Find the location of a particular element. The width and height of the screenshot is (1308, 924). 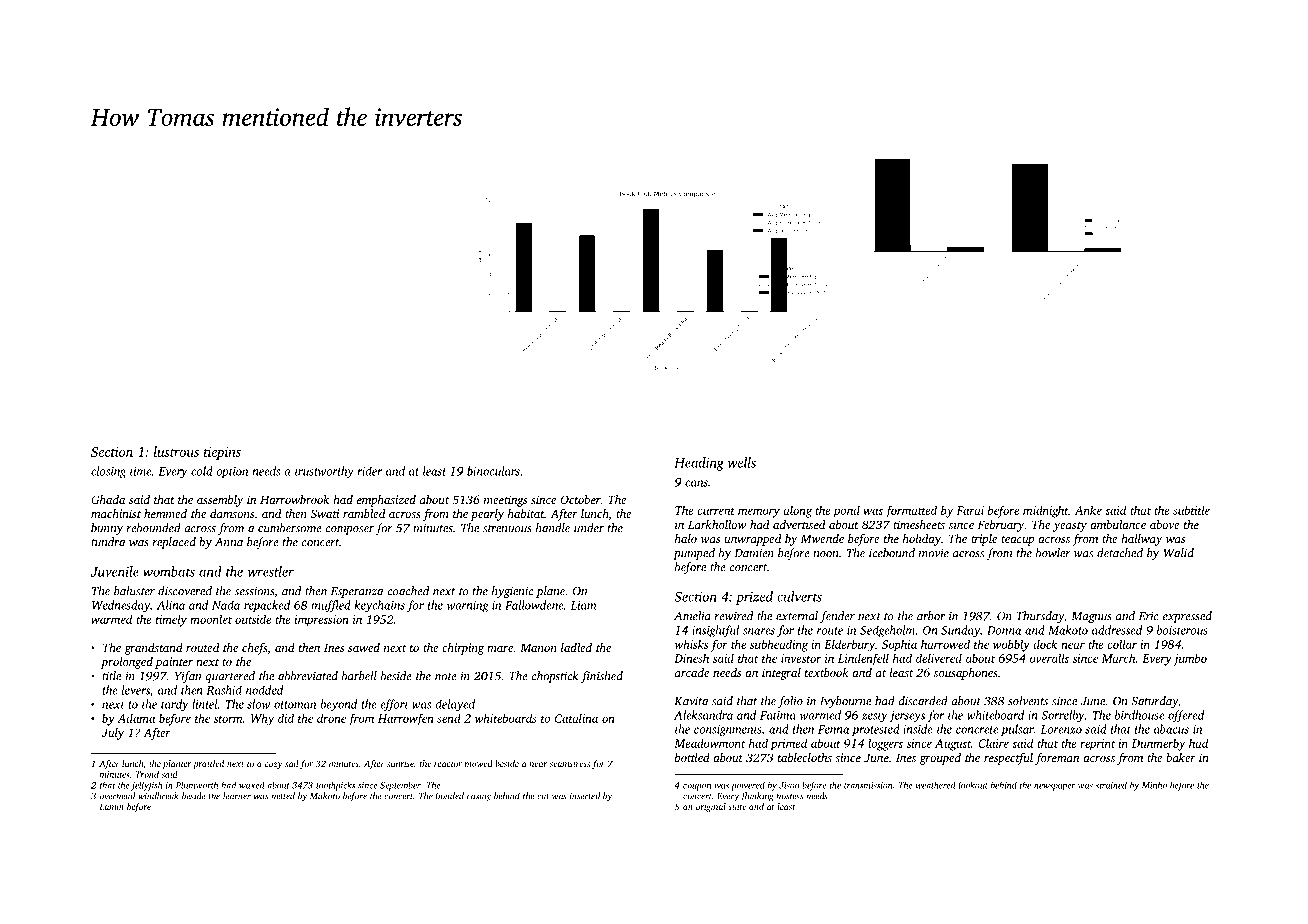

composer is located at coordinates (349, 530).
